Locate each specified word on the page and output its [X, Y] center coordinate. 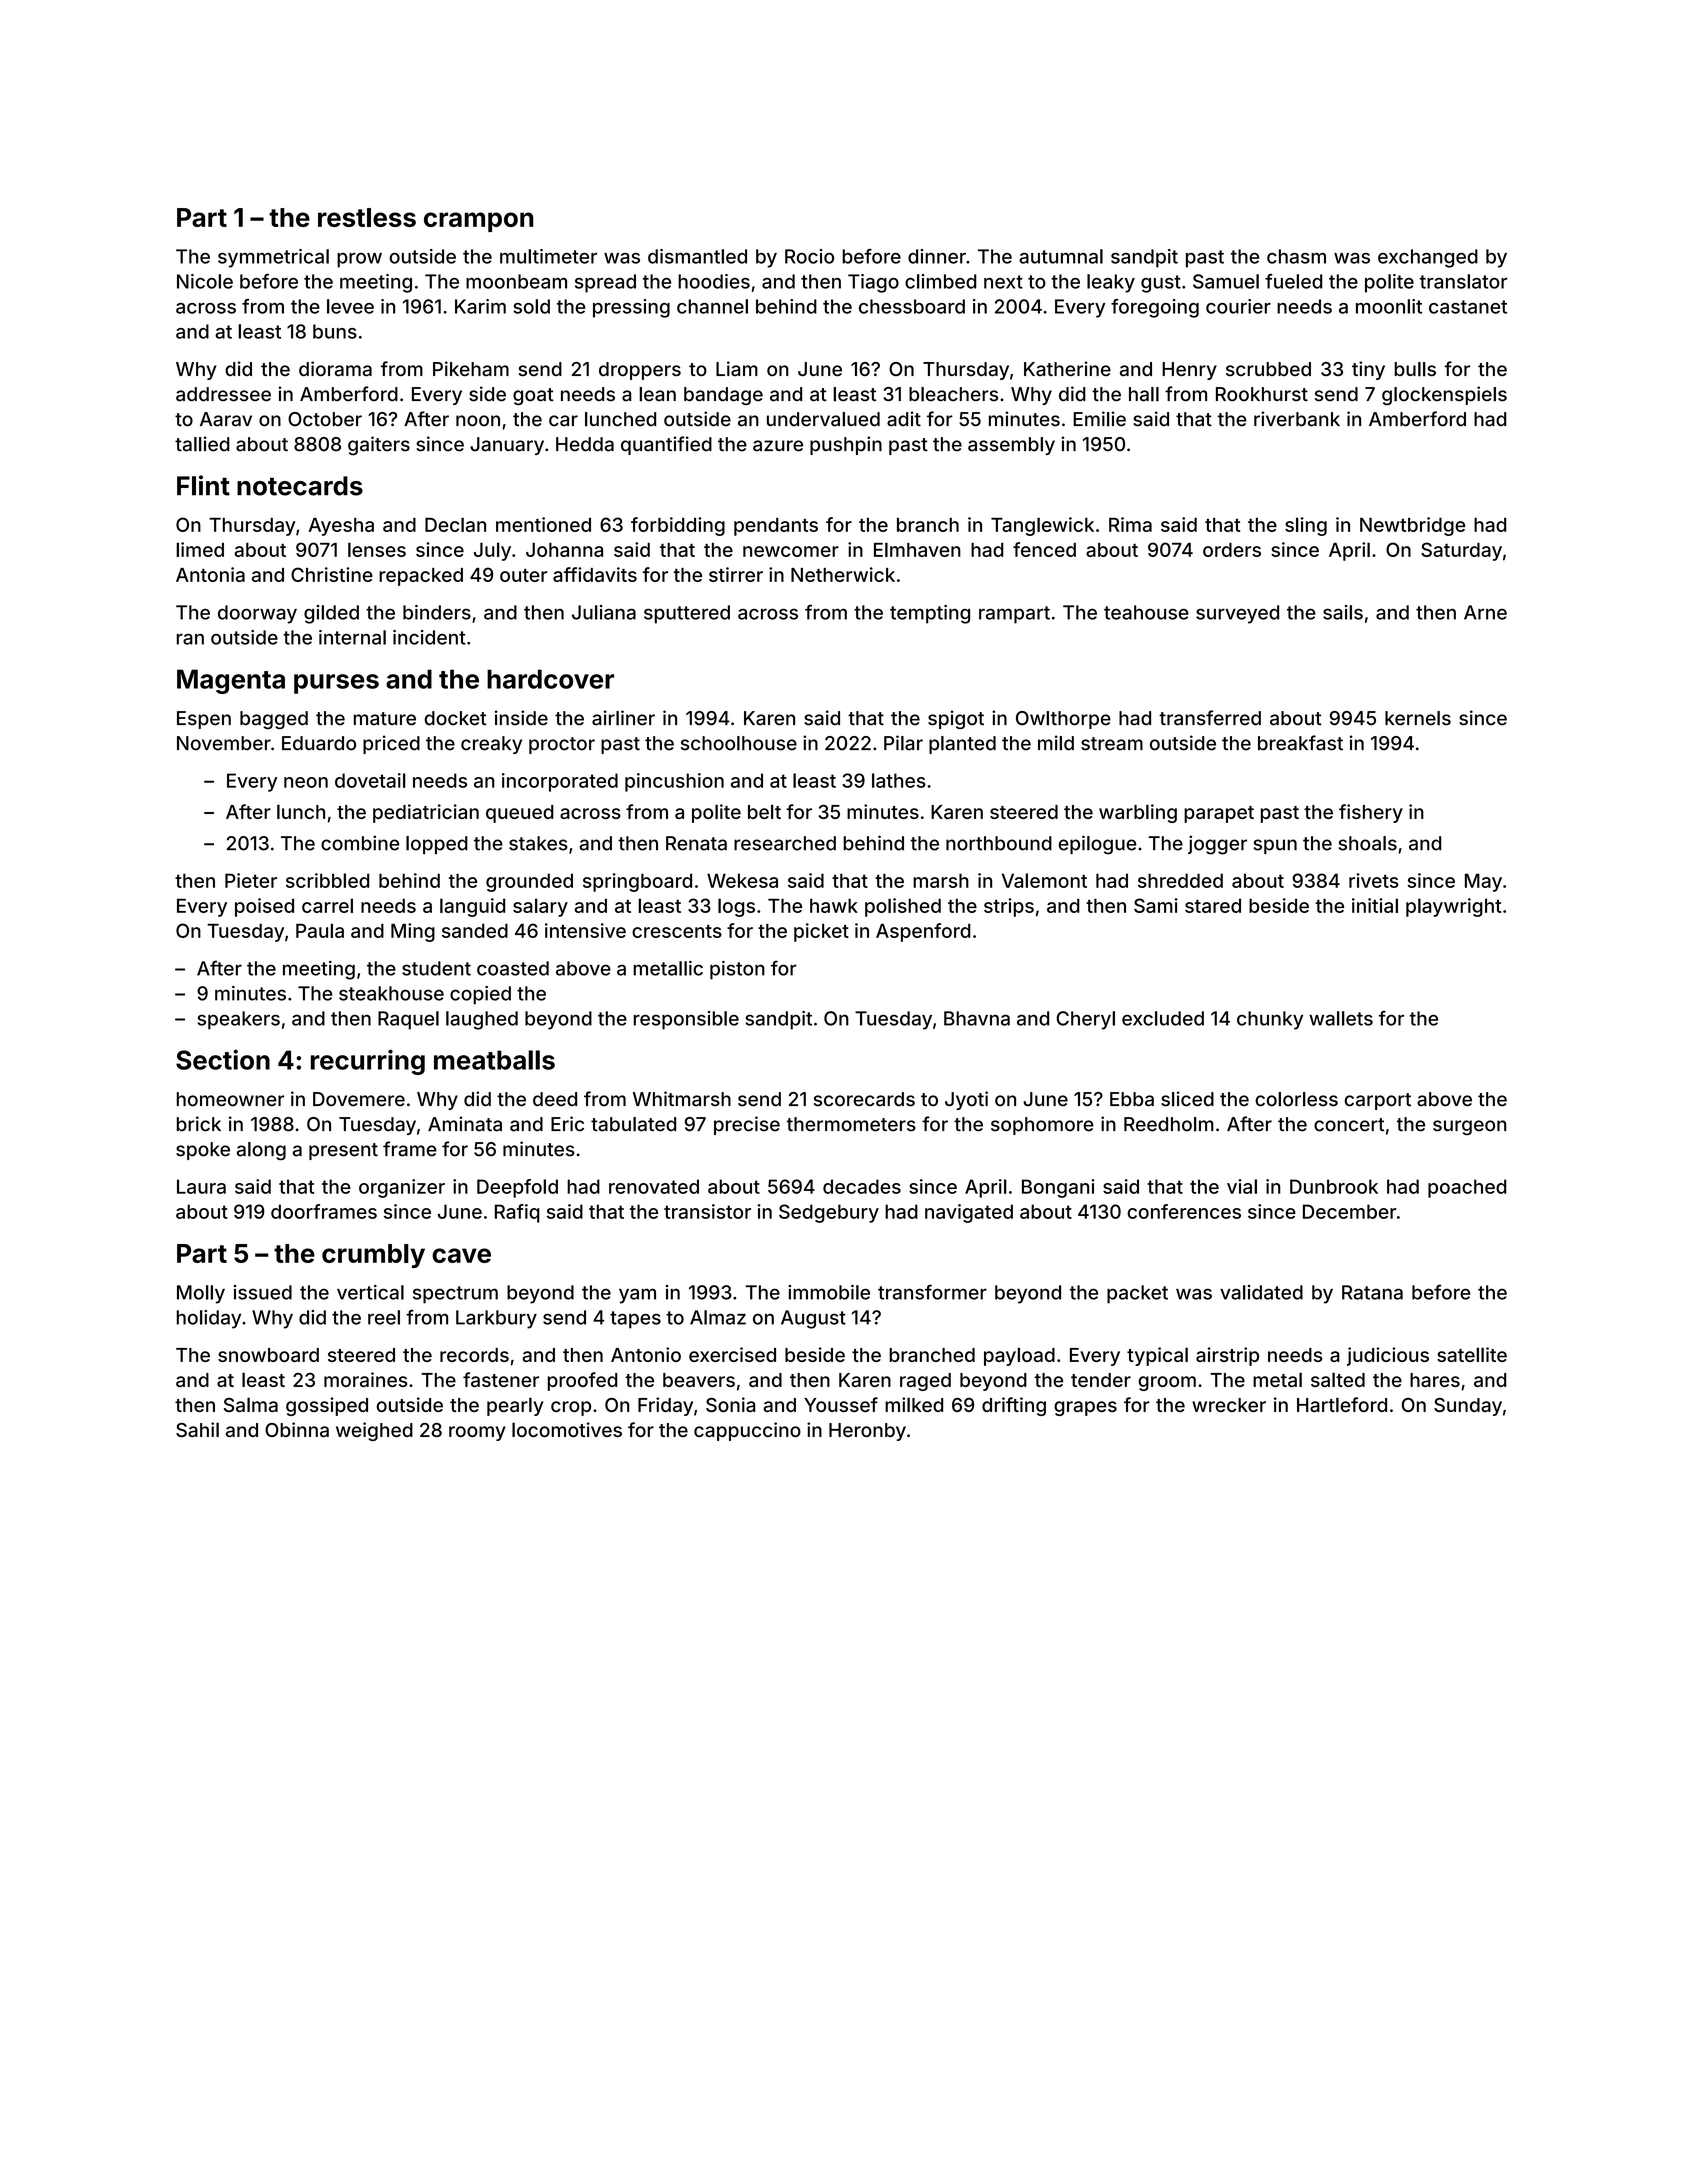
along [261, 1151]
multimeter [548, 256]
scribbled [327, 880]
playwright [1454, 907]
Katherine [1067, 368]
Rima [1130, 524]
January [507, 446]
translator [1463, 281]
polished [903, 907]
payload [1019, 1356]
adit [904, 419]
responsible [686, 1020]
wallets [1341, 1018]
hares [1435, 1380]
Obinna [297, 1429]
